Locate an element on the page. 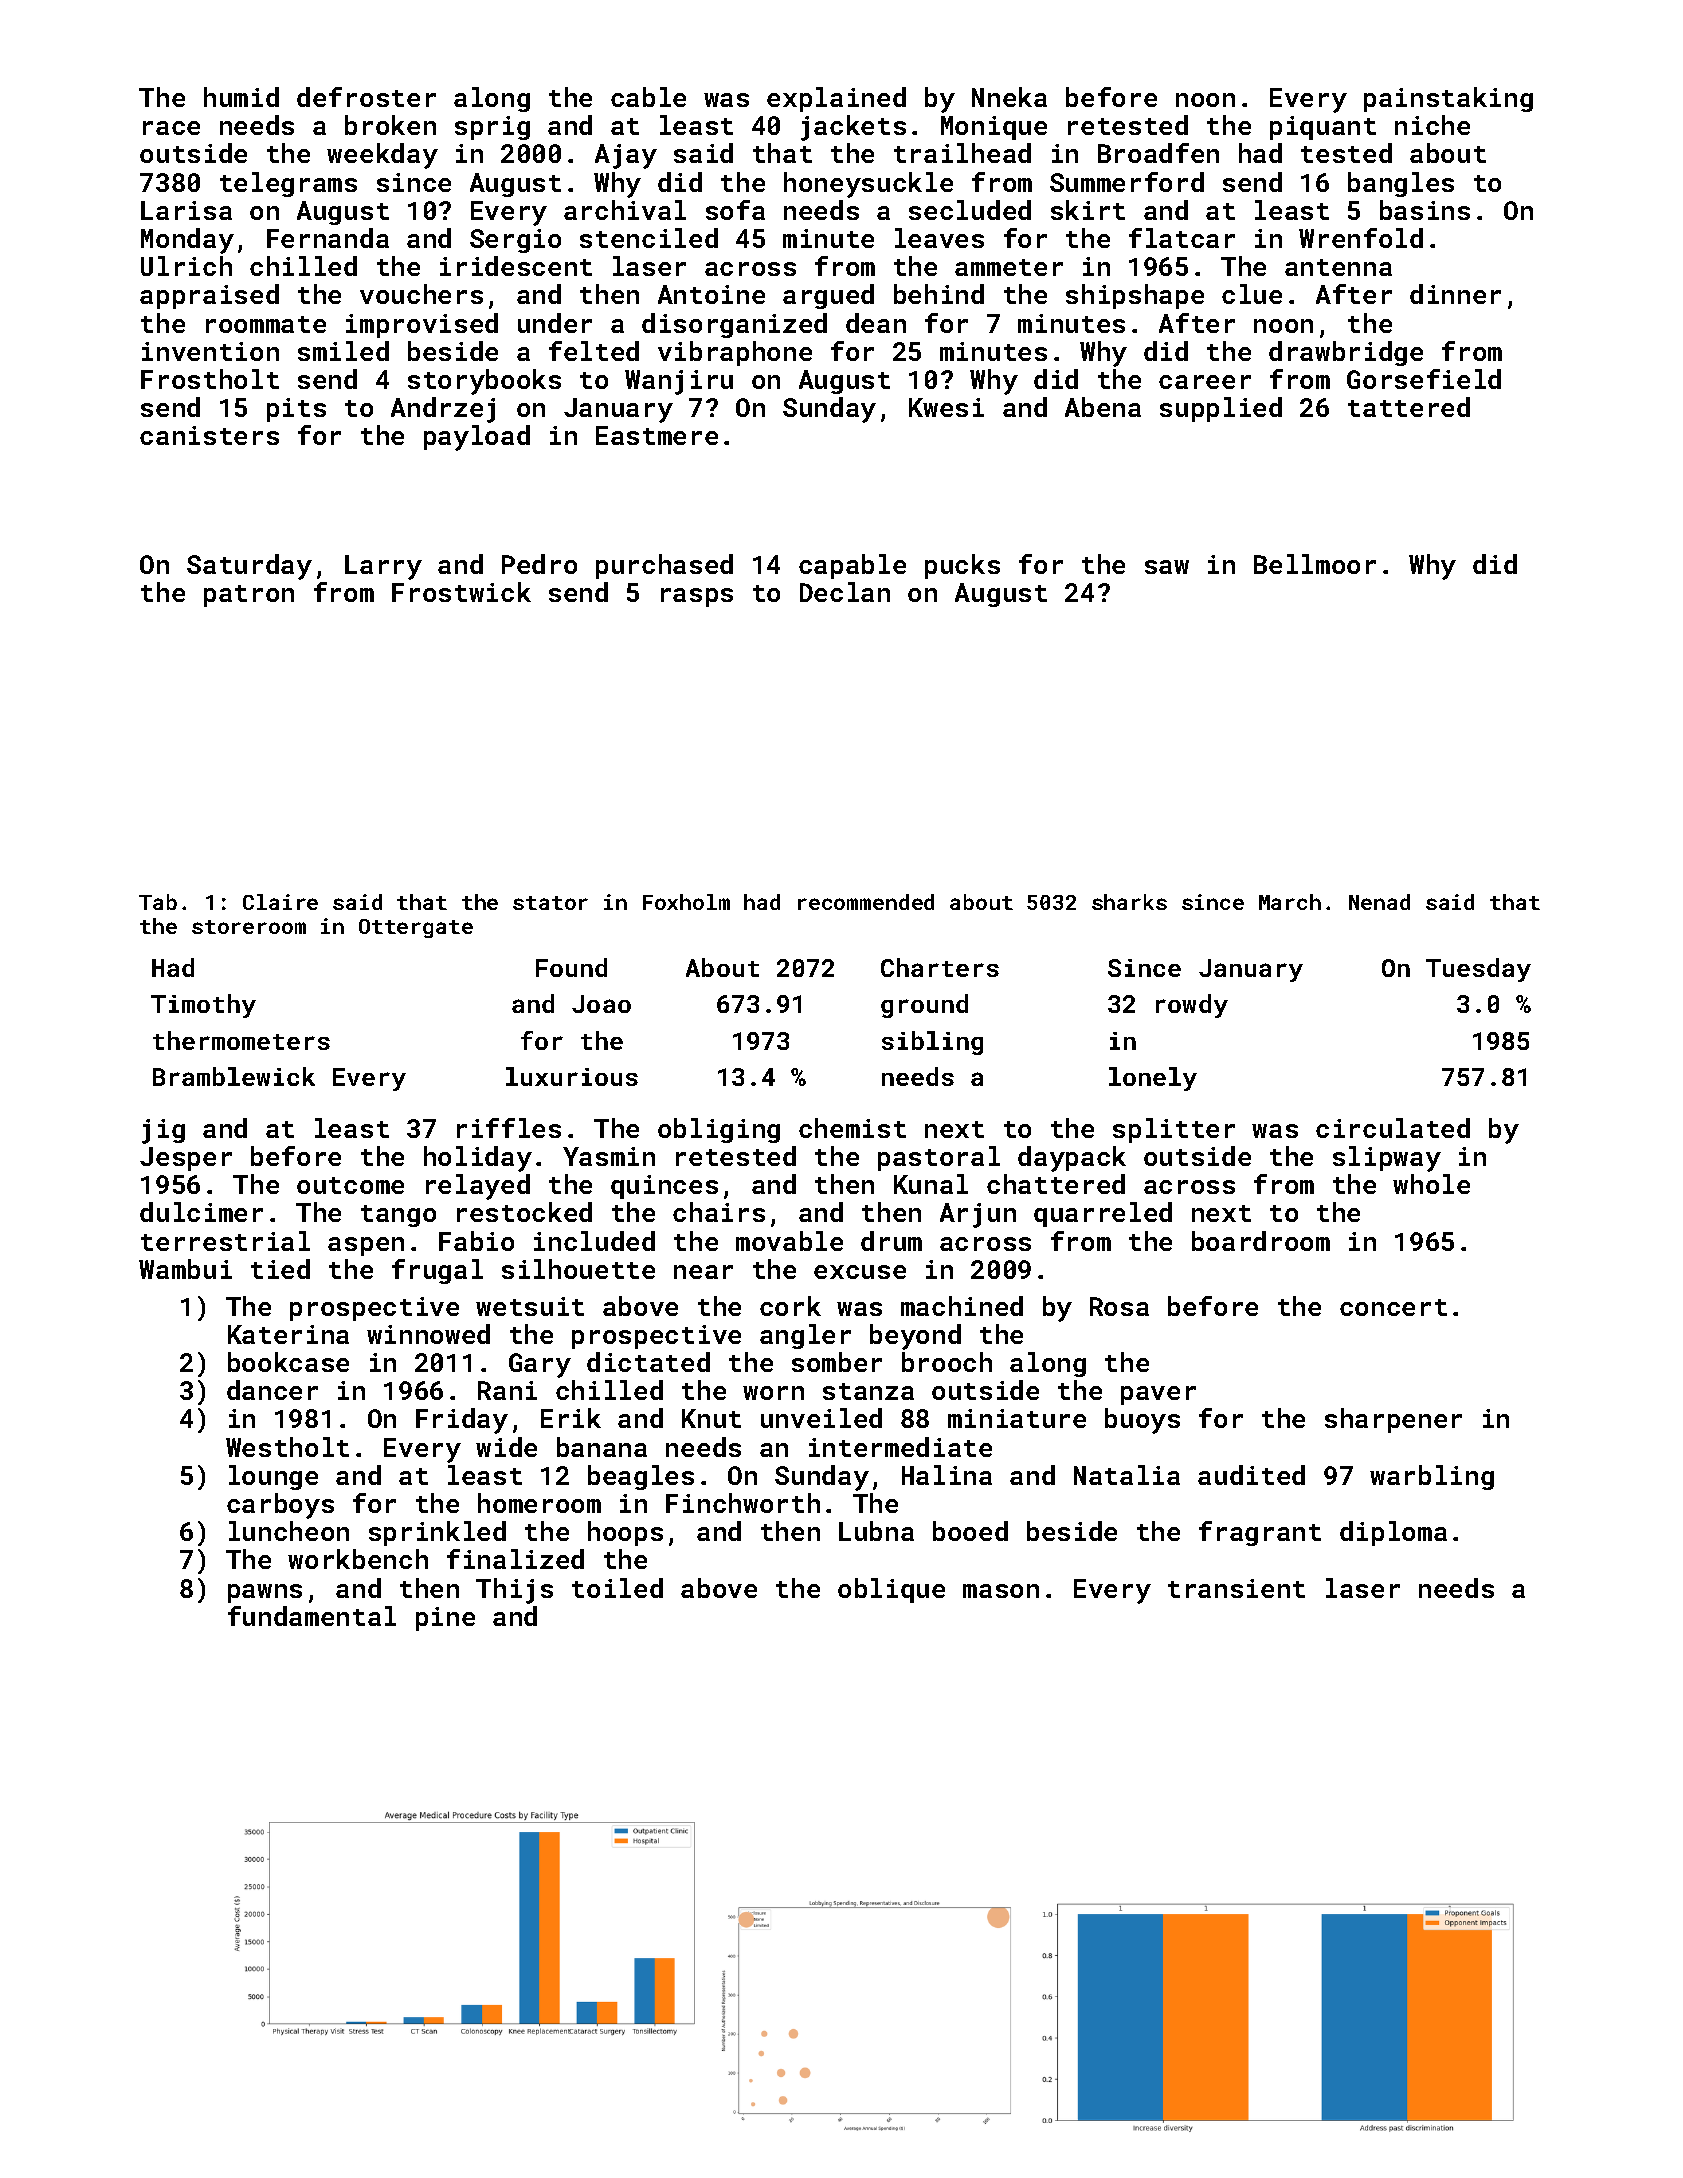  Nneka is located at coordinates (1009, 97).
